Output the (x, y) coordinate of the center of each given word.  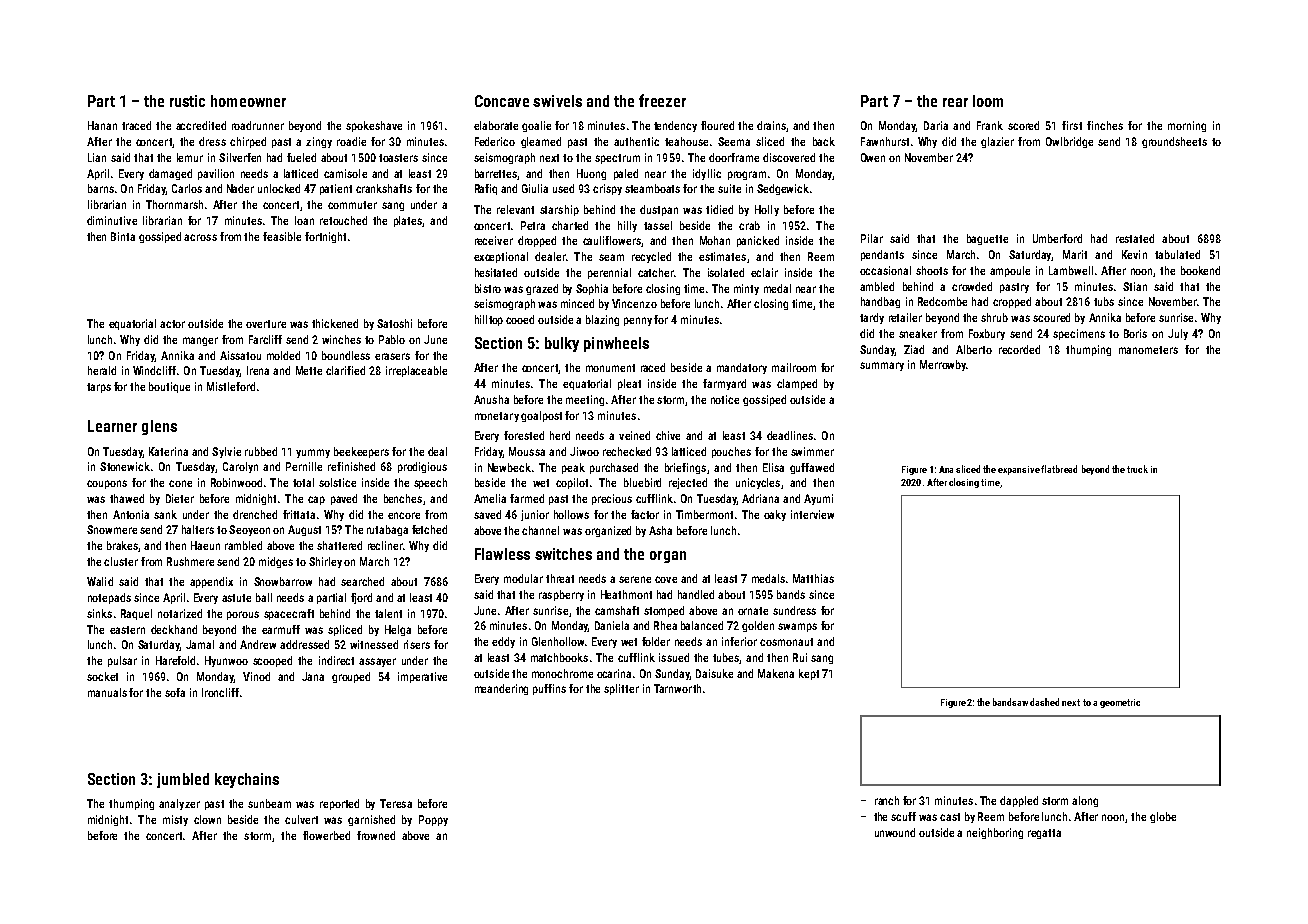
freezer (662, 100)
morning (1187, 126)
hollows (571, 514)
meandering (501, 689)
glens (159, 427)
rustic (187, 101)
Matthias (813, 578)
